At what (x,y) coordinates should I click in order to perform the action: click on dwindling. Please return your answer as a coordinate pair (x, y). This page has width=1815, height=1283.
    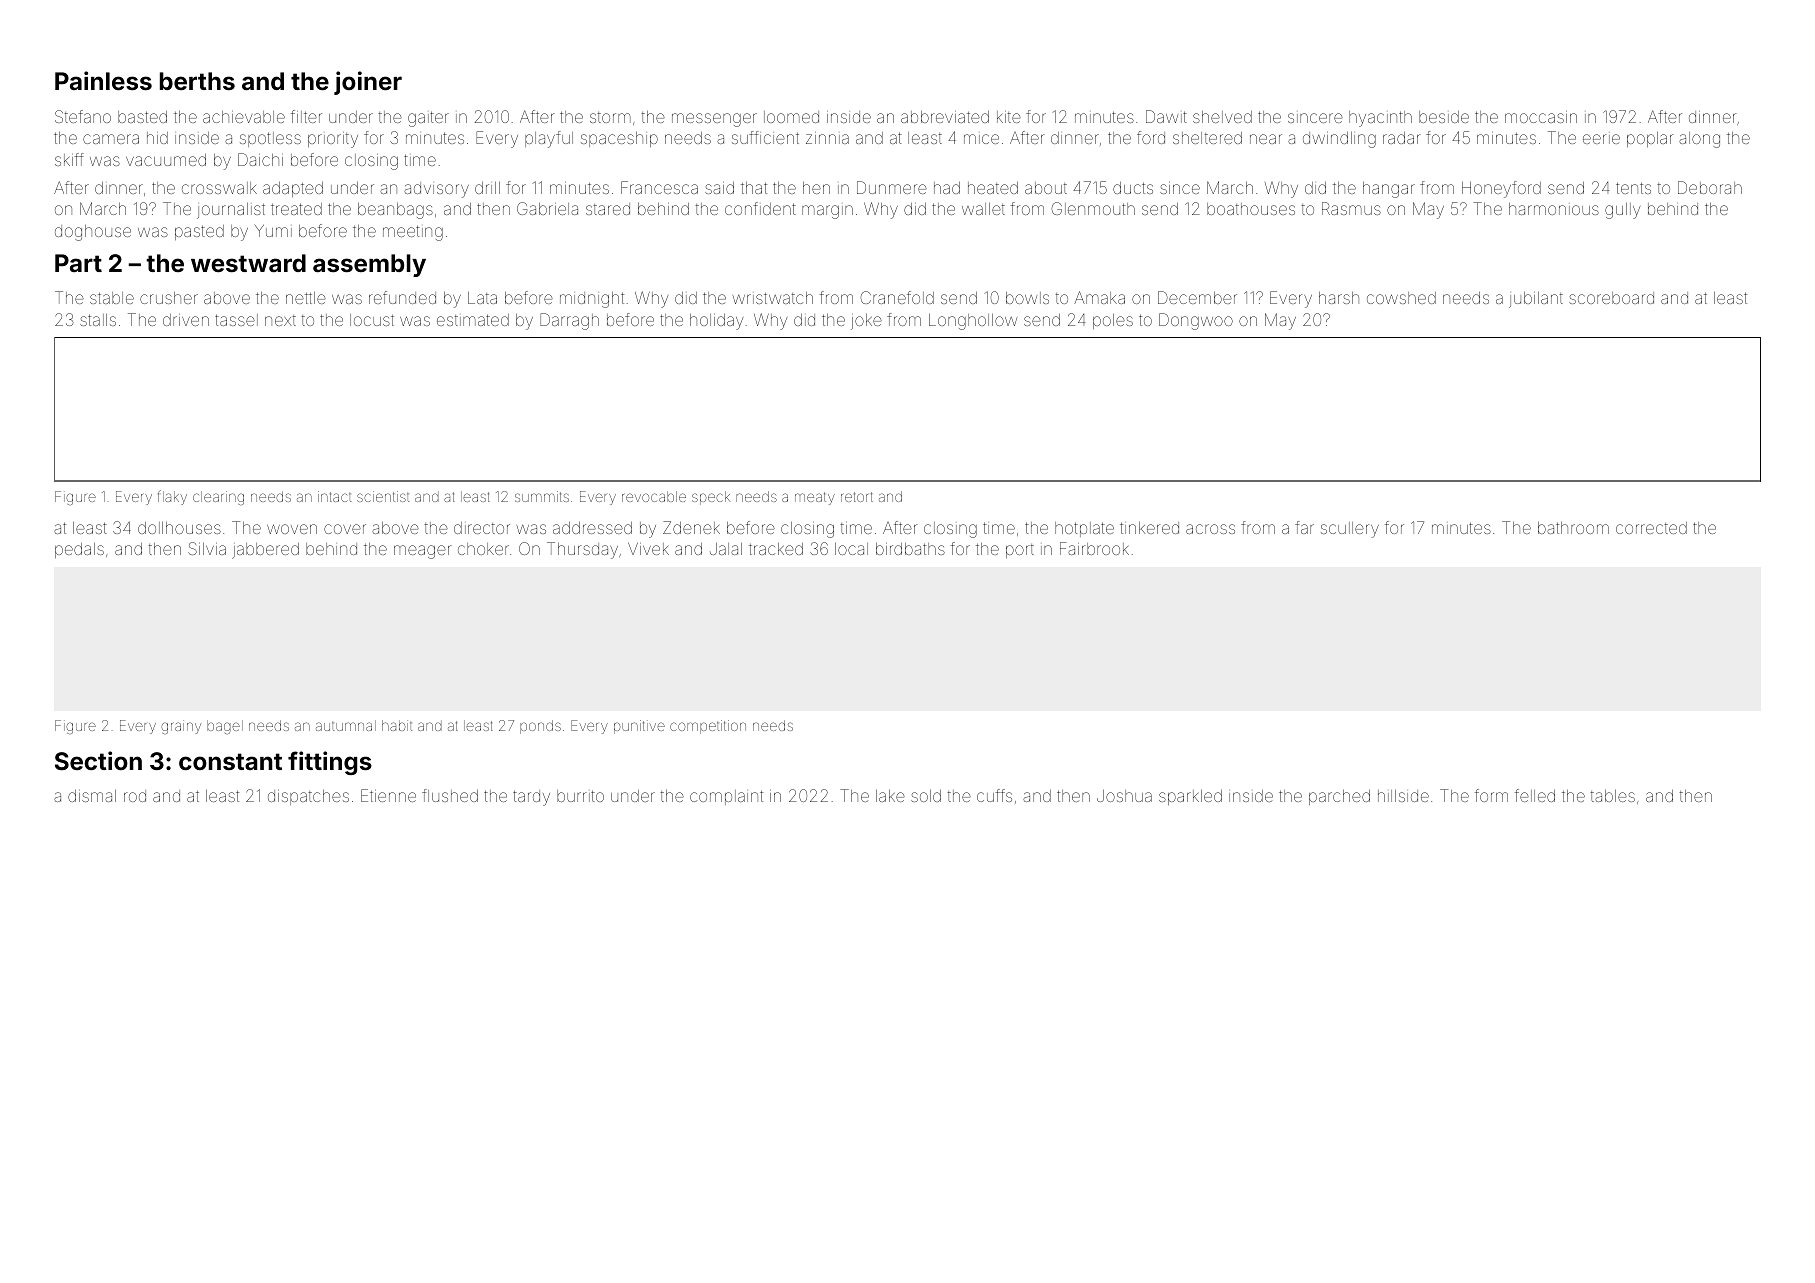
    Looking at the image, I should click on (1339, 140).
